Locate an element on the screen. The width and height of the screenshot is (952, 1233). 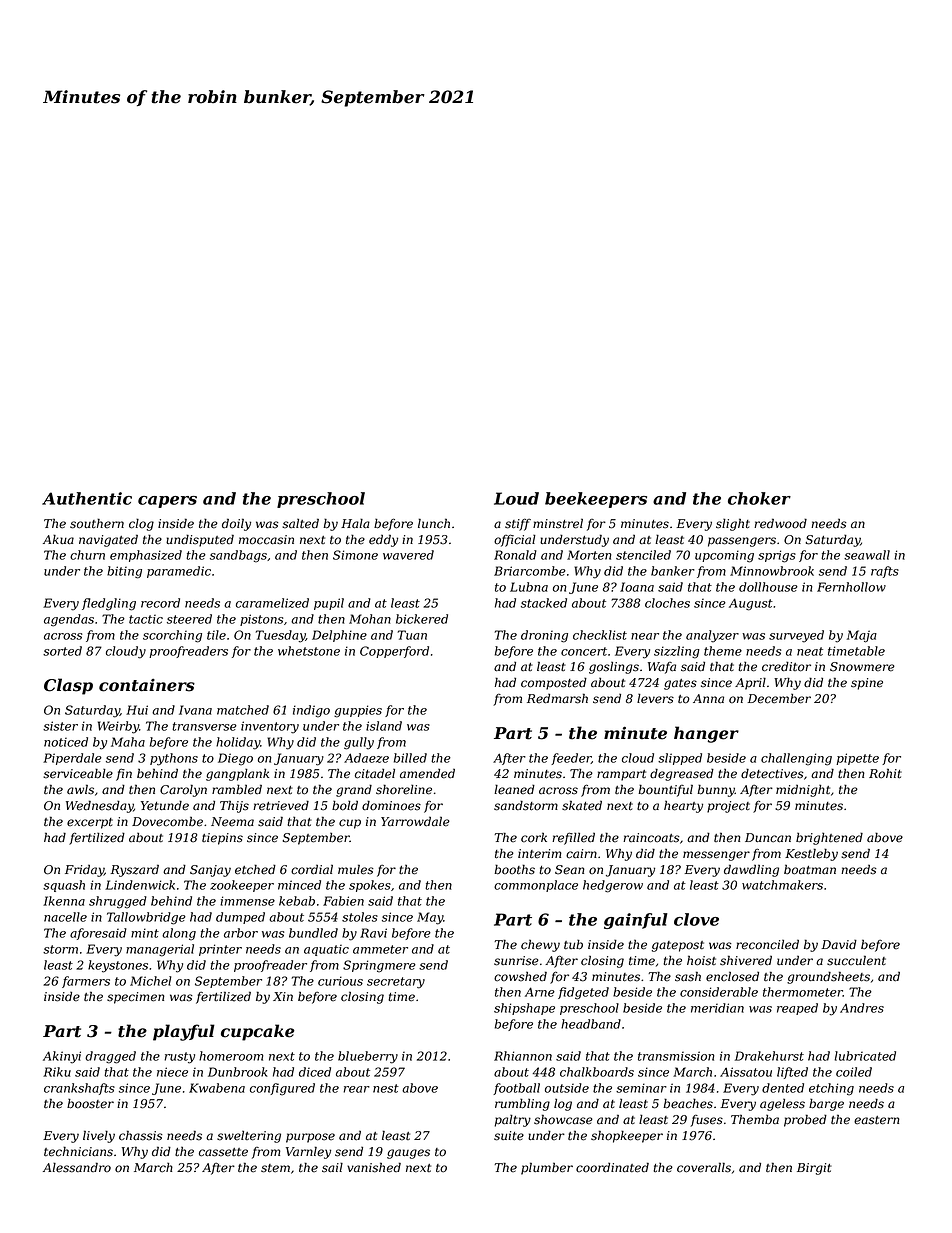
choker is located at coordinates (759, 498).
